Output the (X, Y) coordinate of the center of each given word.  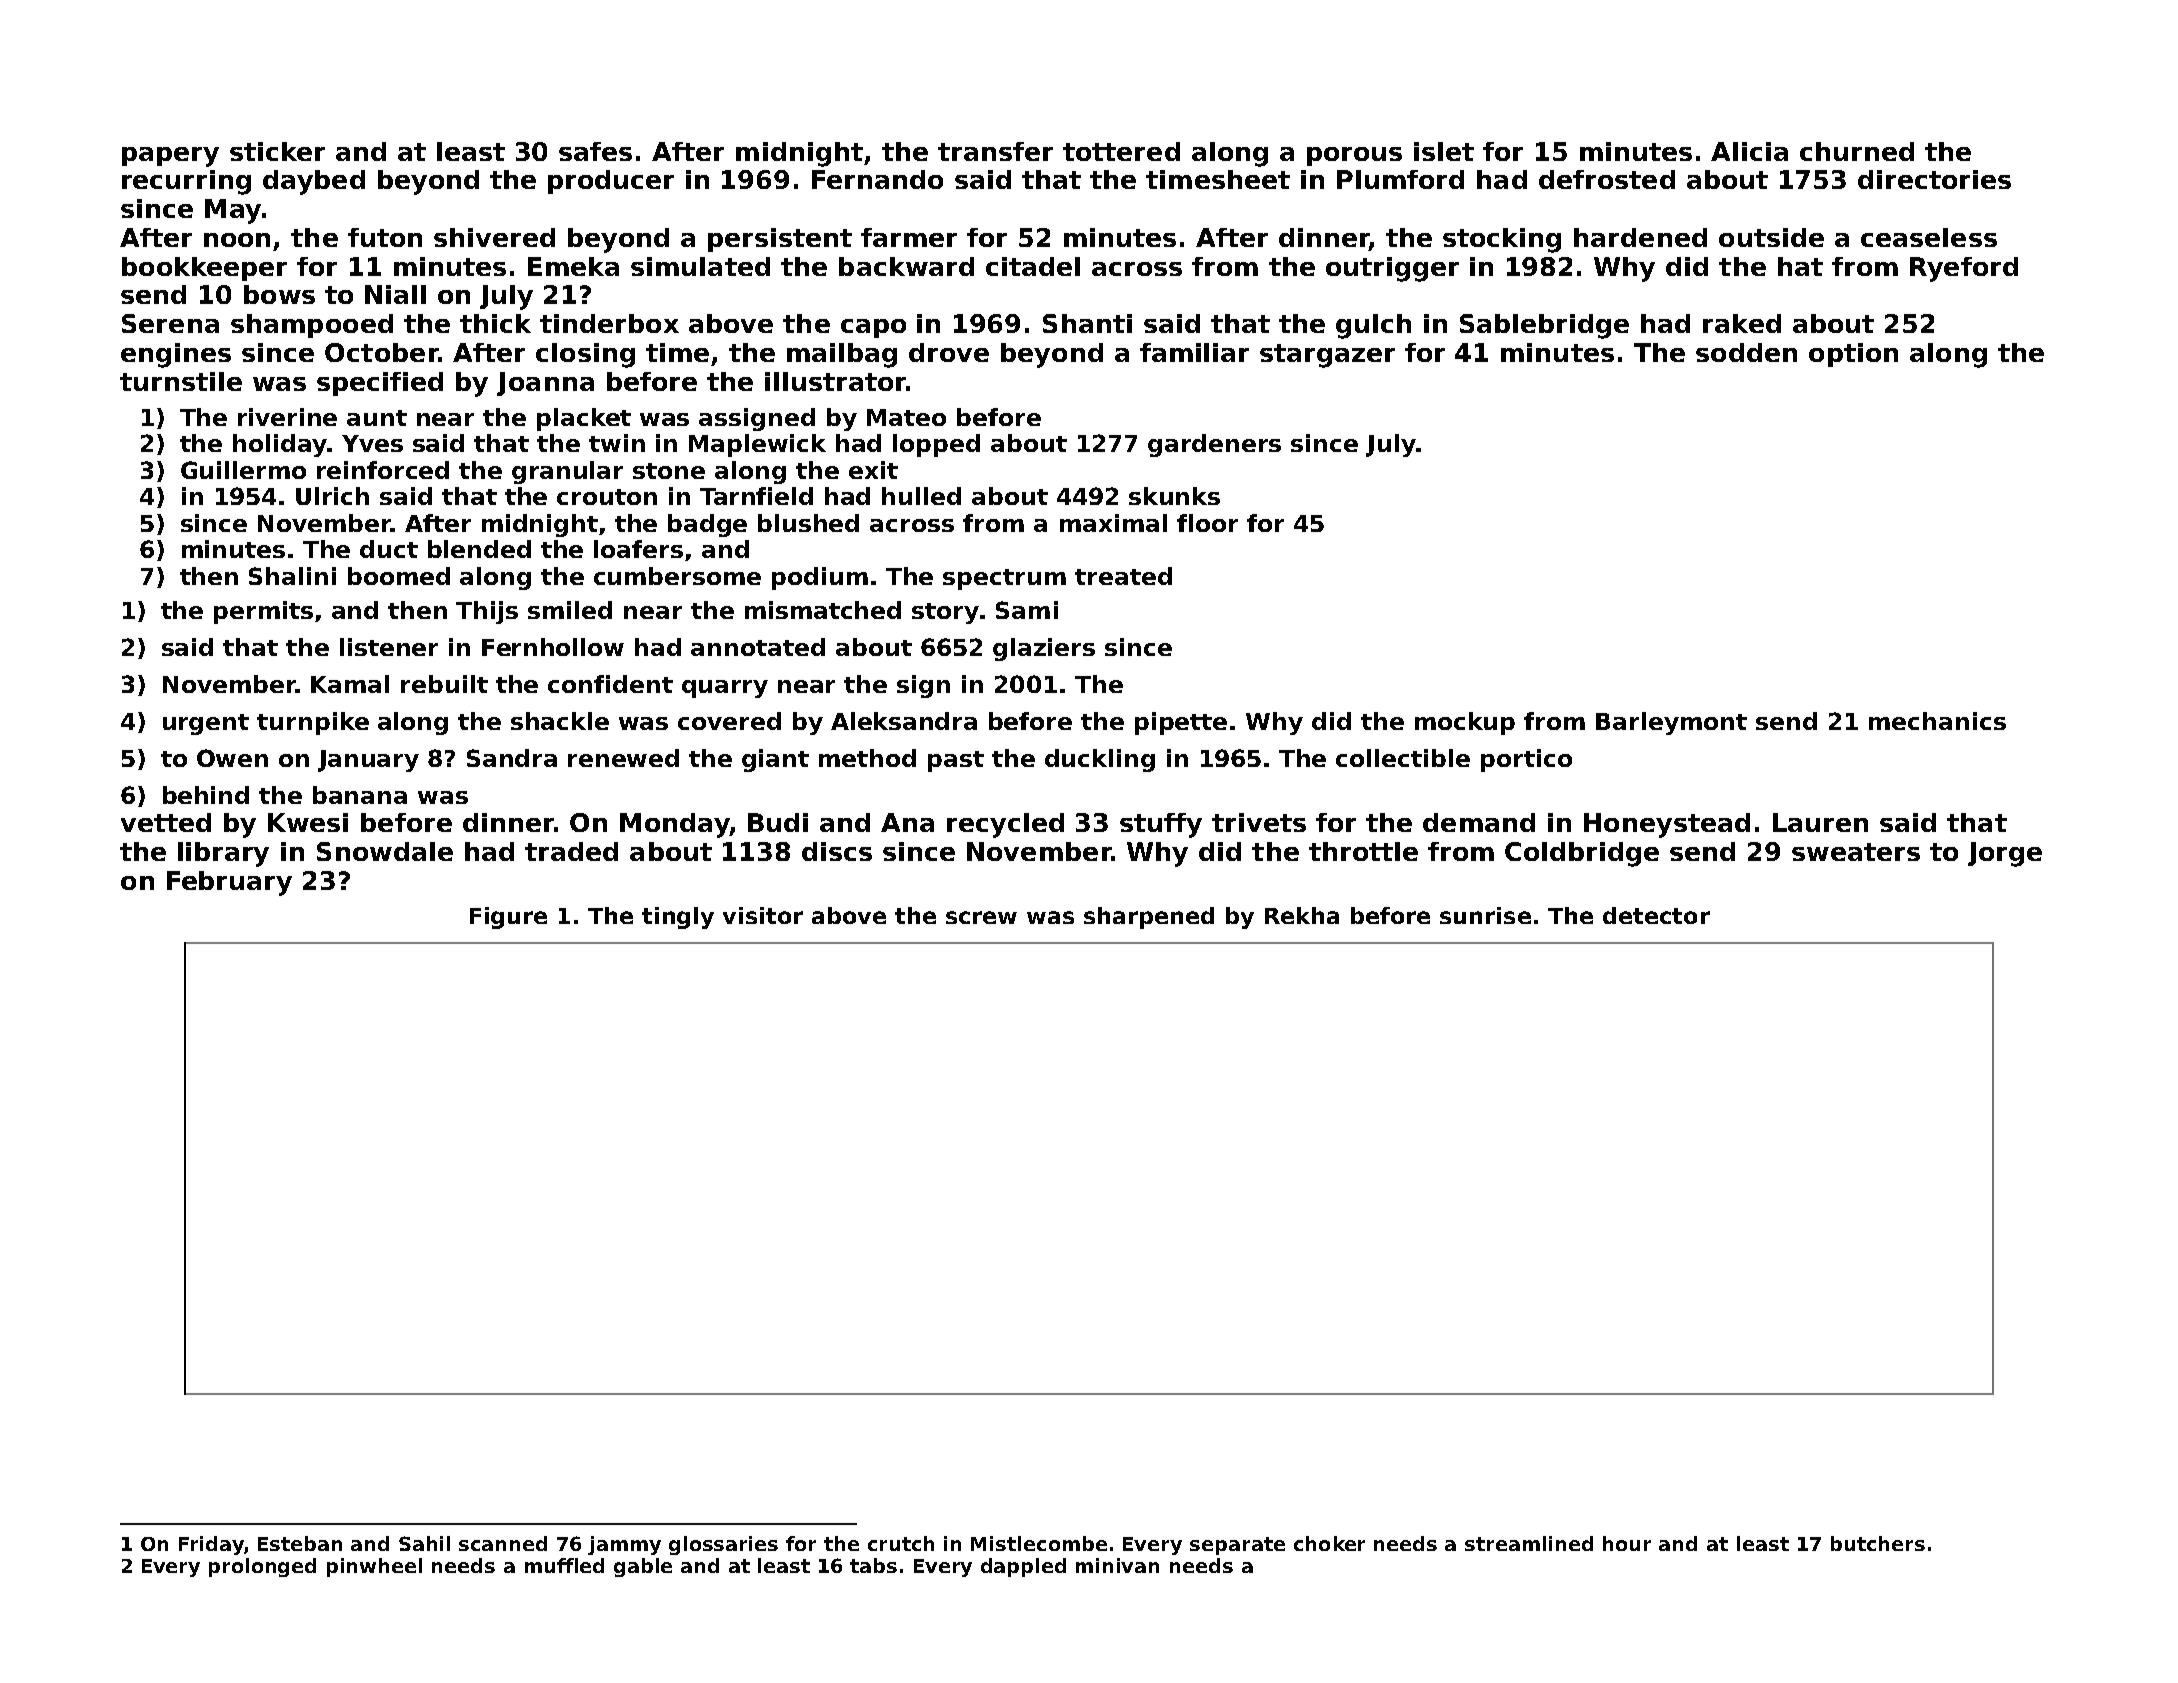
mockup (1465, 723)
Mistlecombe (1039, 1543)
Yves (372, 443)
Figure (508, 918)
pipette (1181, 723)
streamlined (1529, 1543)
